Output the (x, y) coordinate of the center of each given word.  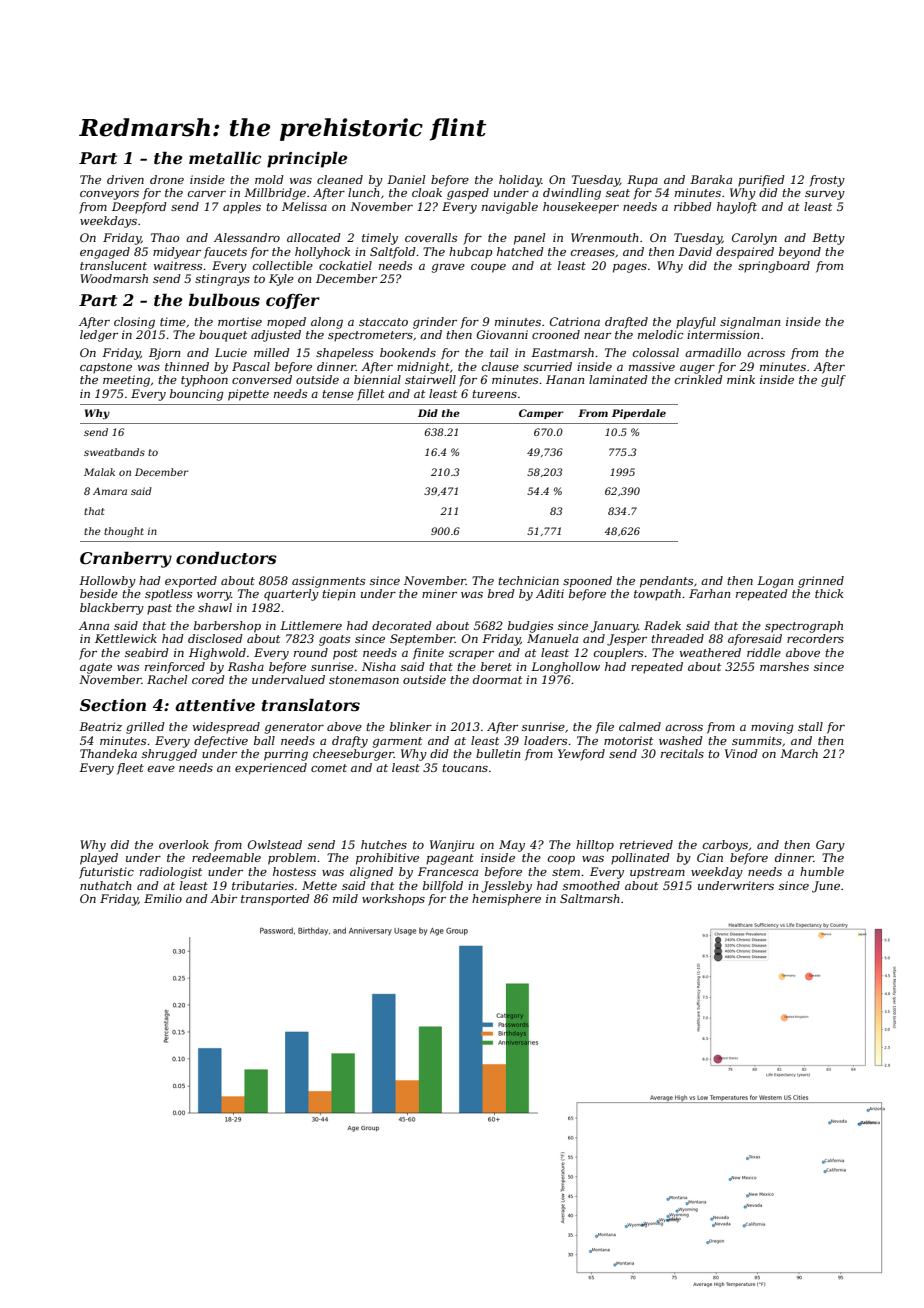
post (345, 654)
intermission (723, 334)
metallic (225, 157)
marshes (784, 666)
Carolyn (754, 239)
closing (134, 323)
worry (214, 596)
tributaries (263, 885)
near (597, 336)
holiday (520, 181)
